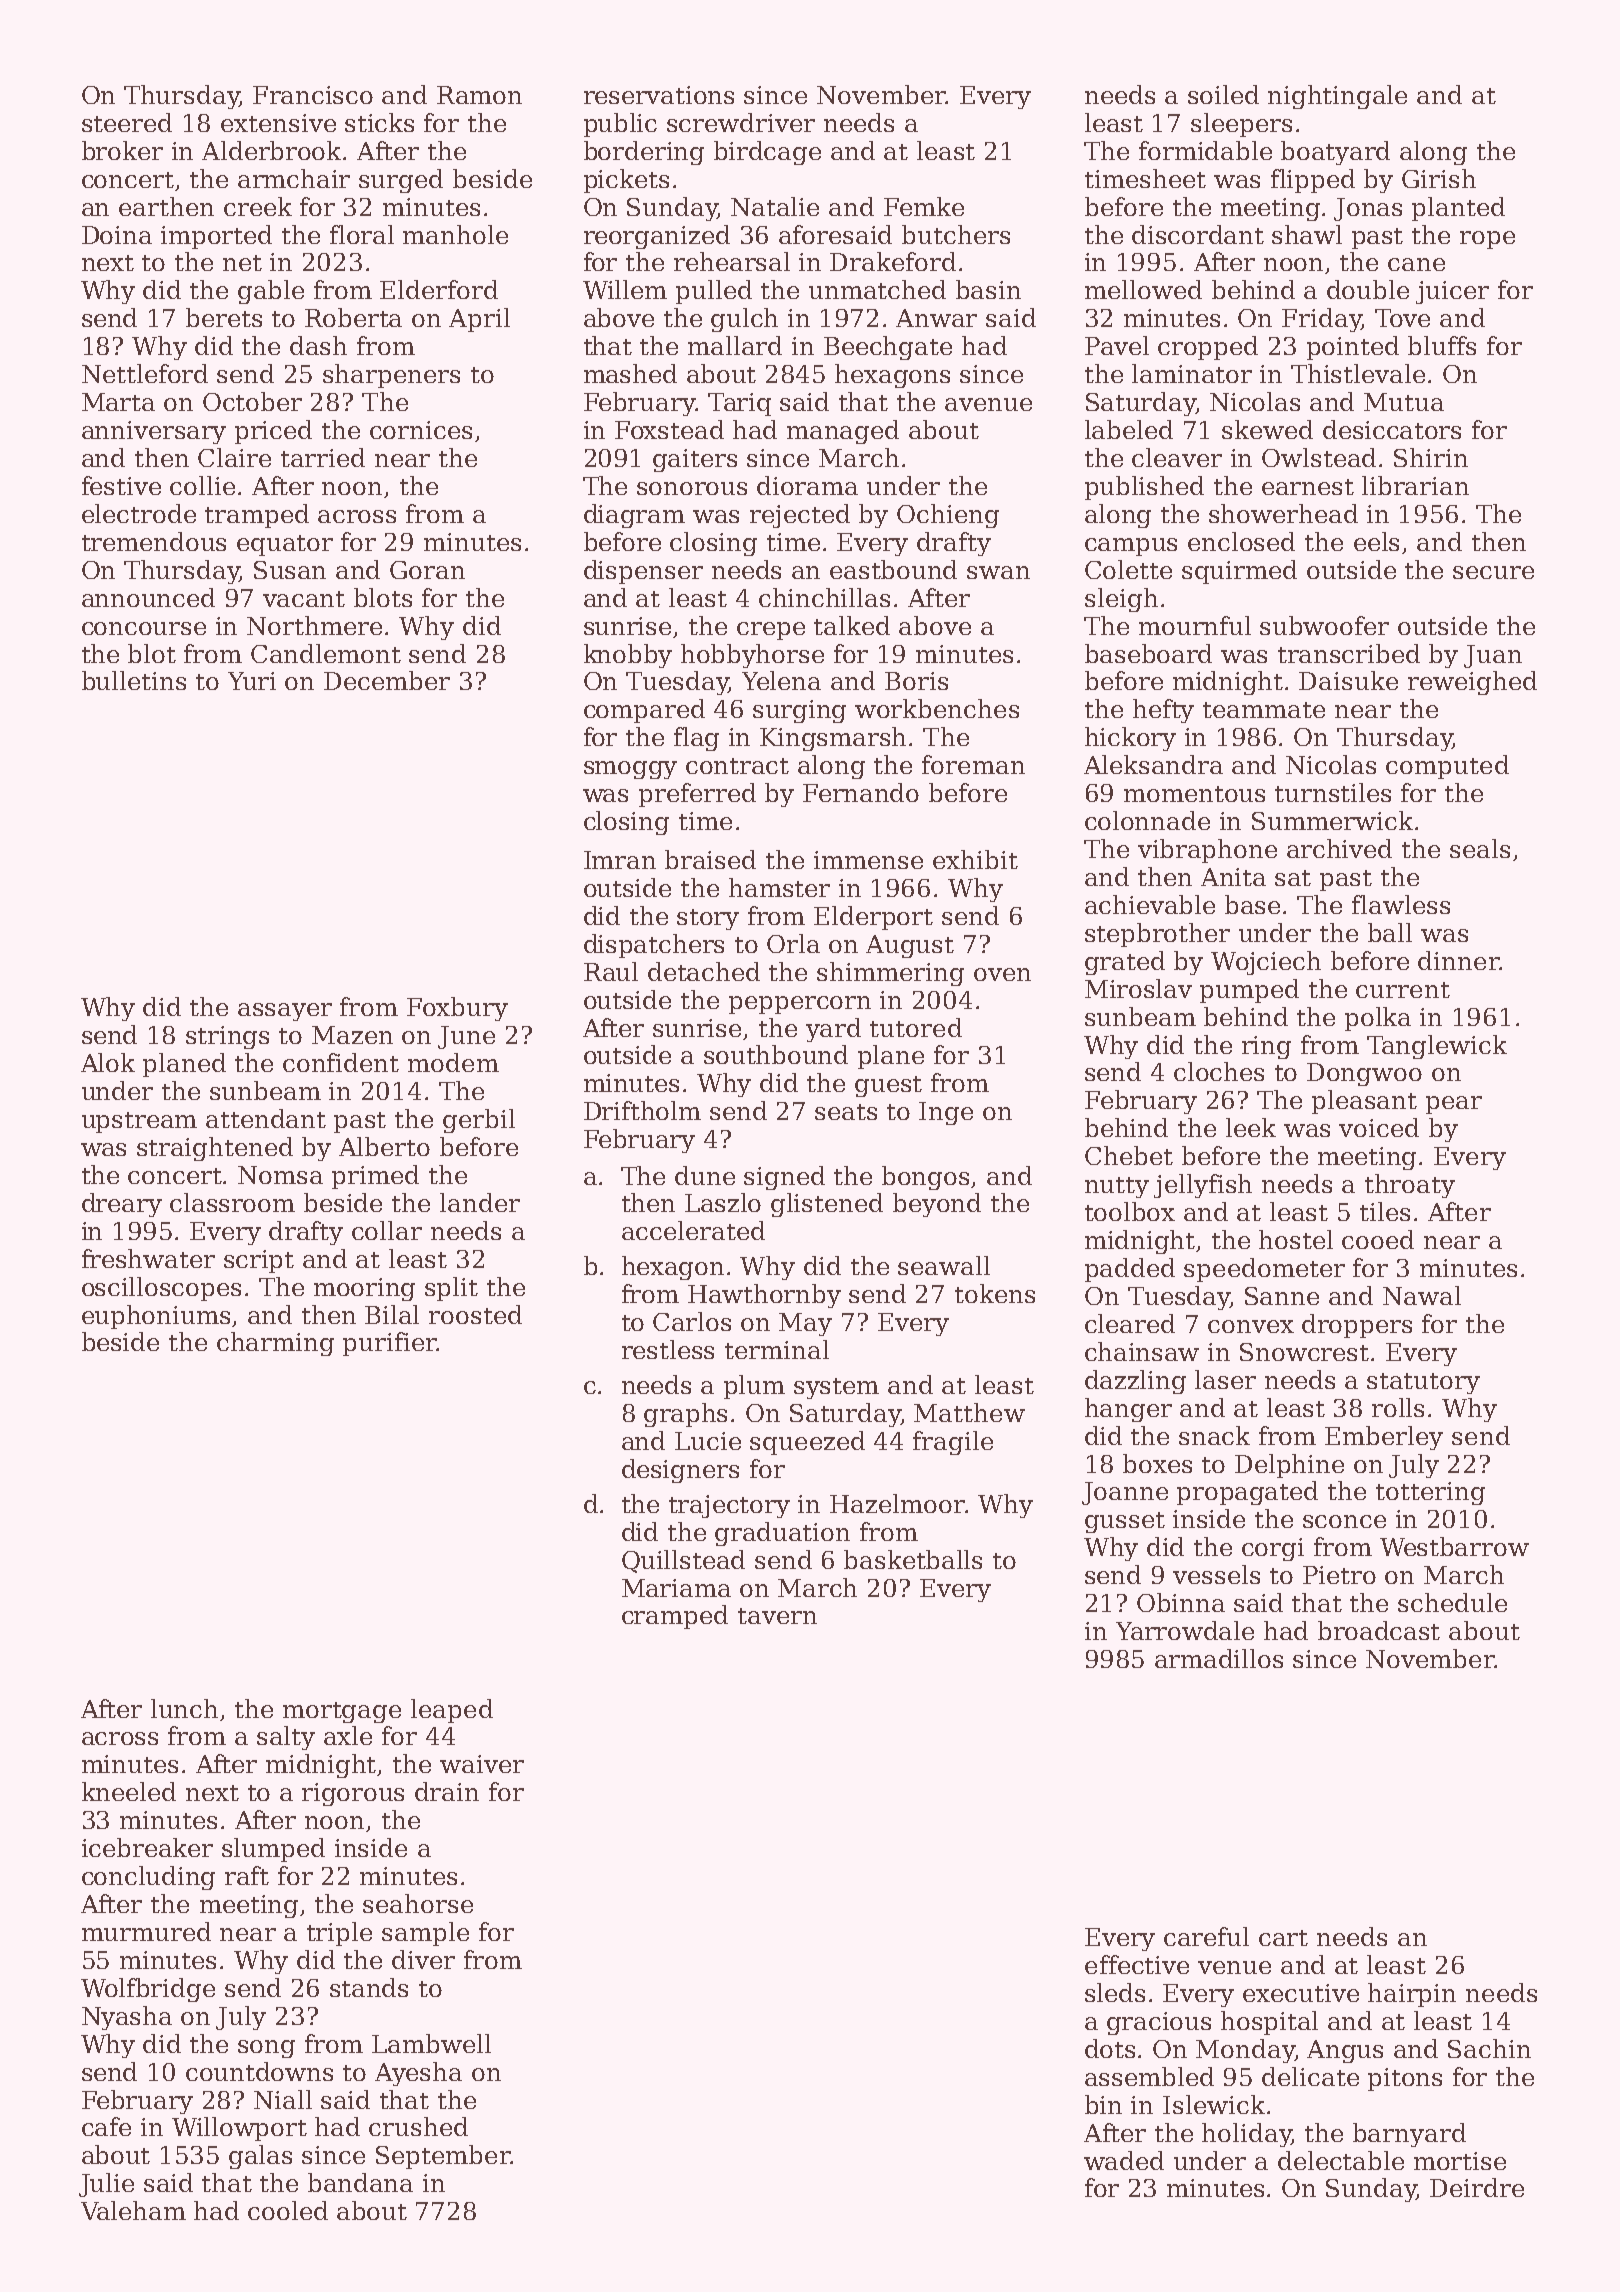 This screenshot has width=1620, height=2292. Describe the element at coordinates (288, 2210) in the screenshot. I see `cooled` at that location.
